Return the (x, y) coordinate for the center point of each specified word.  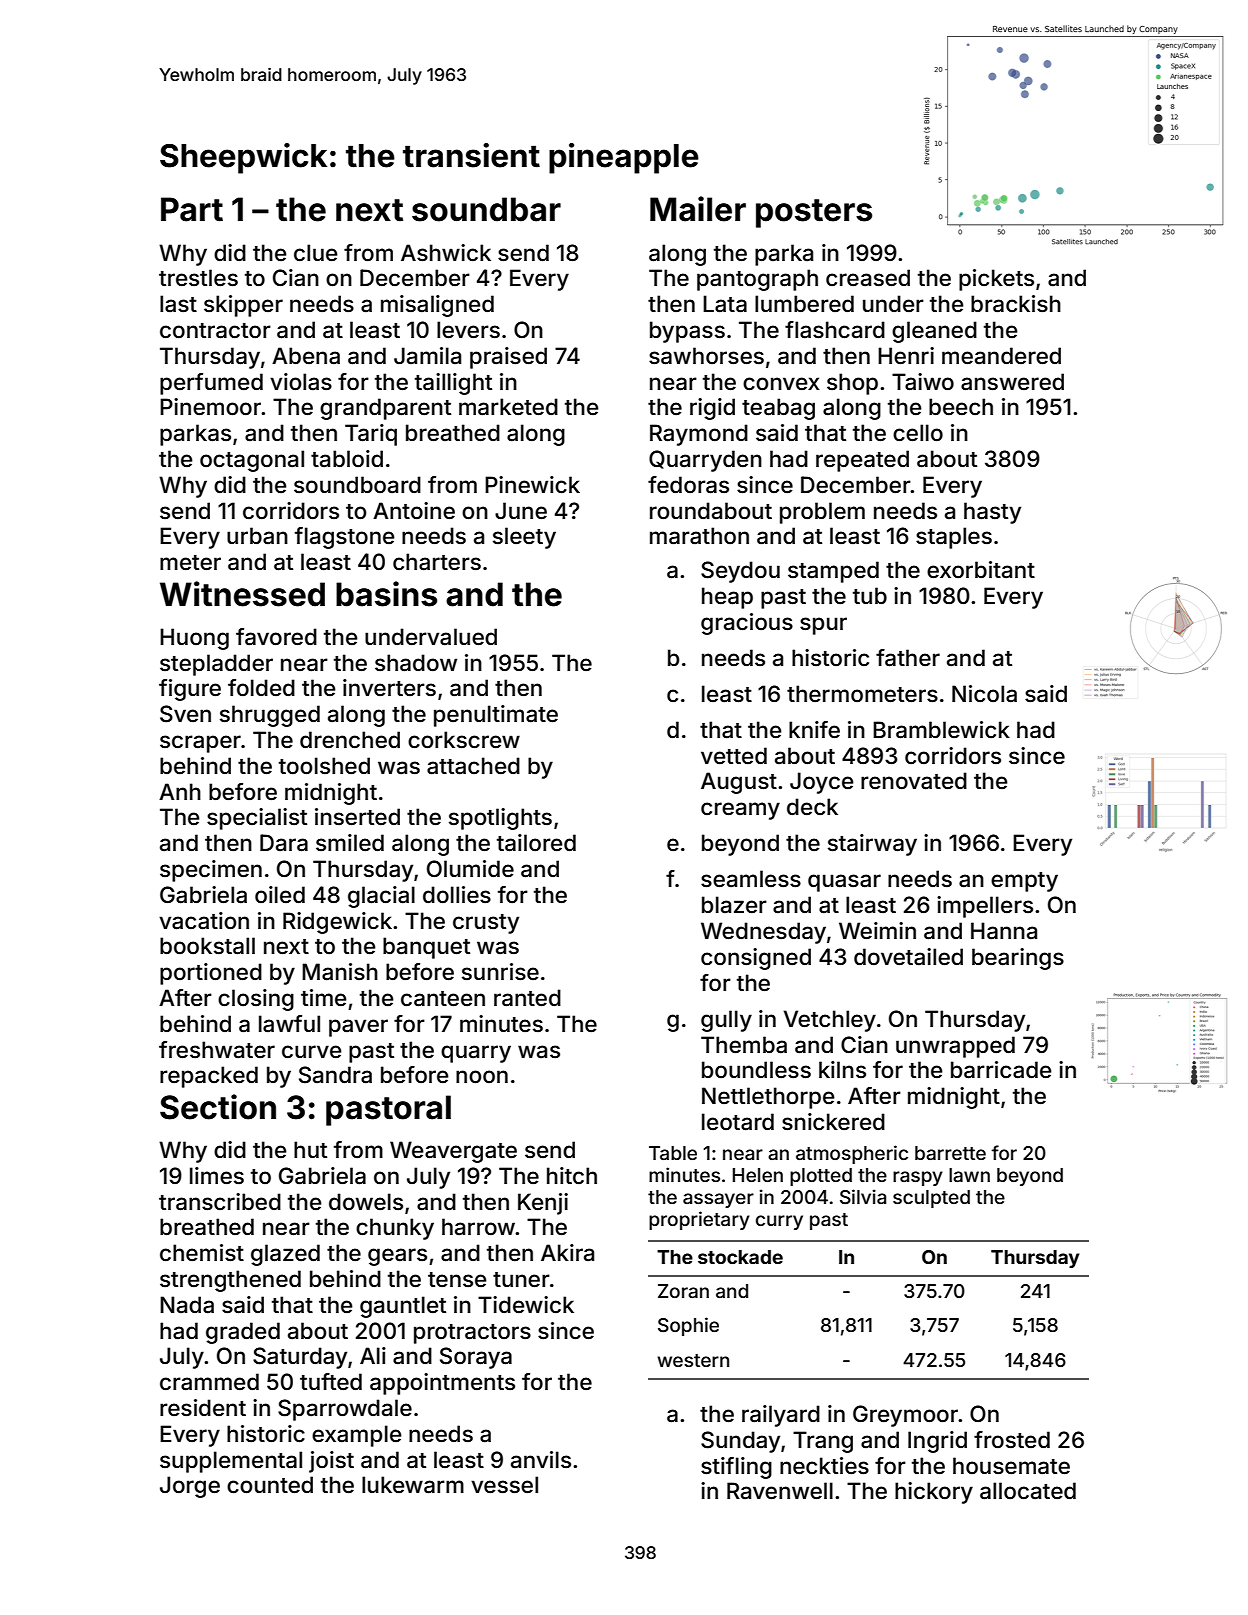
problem (822, 513)
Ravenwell (780, 1491)
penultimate (496, 716)
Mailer (698, 209)
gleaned (934, 332)
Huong (194, 639)
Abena (306, 356)
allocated (1028, 1491)
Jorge (190, 1487)
